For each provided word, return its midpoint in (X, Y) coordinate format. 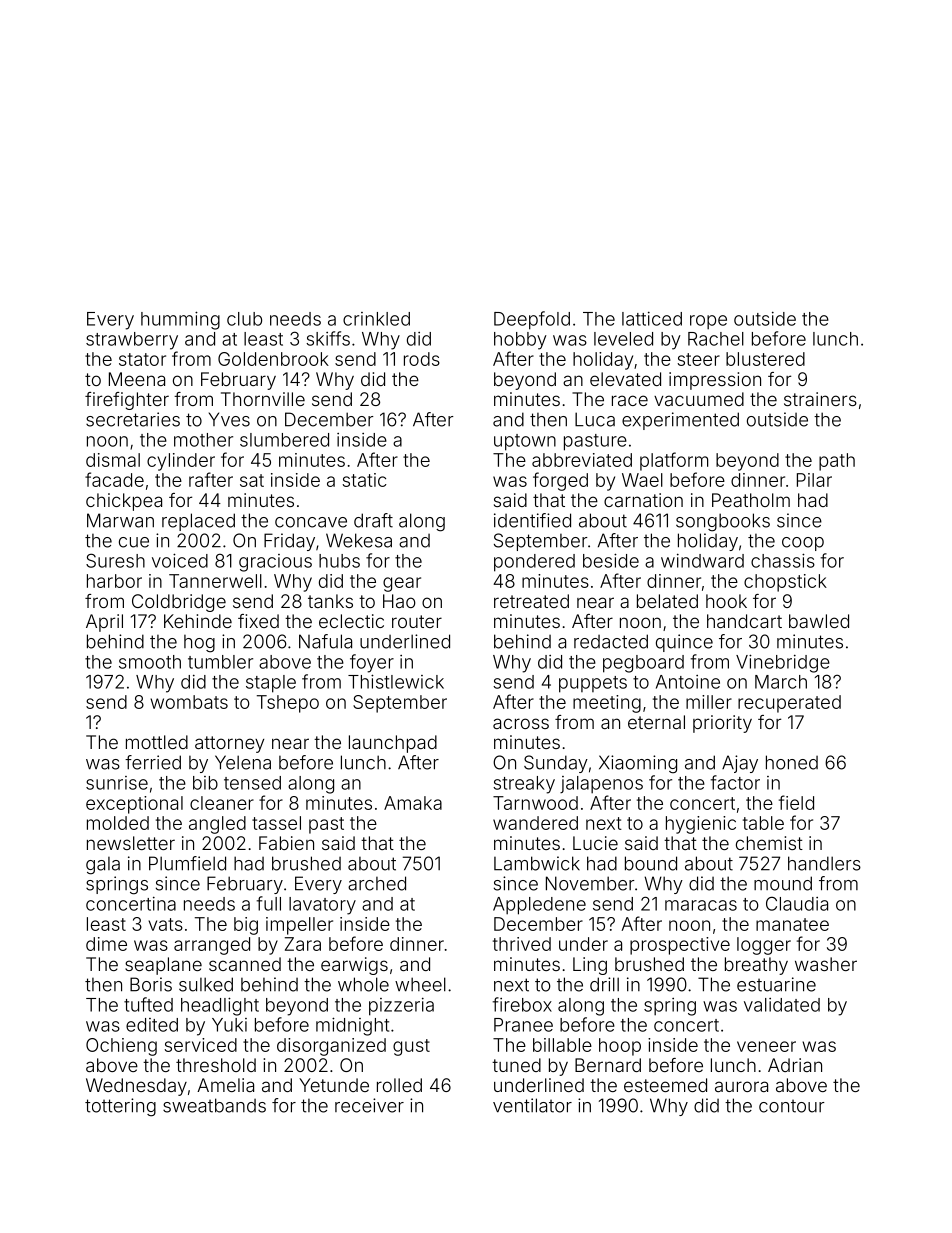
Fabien (286, 843)
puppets (593, 684)
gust (411, 1047)
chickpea (124, 502)
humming (180, 320)
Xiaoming (638, 764)
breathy (756, 966)
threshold (216, 1065)
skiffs (328, 338)
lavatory (322, 906)
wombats (189, 702)
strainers (820, 399)
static (364, 480)
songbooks (723, 522)
